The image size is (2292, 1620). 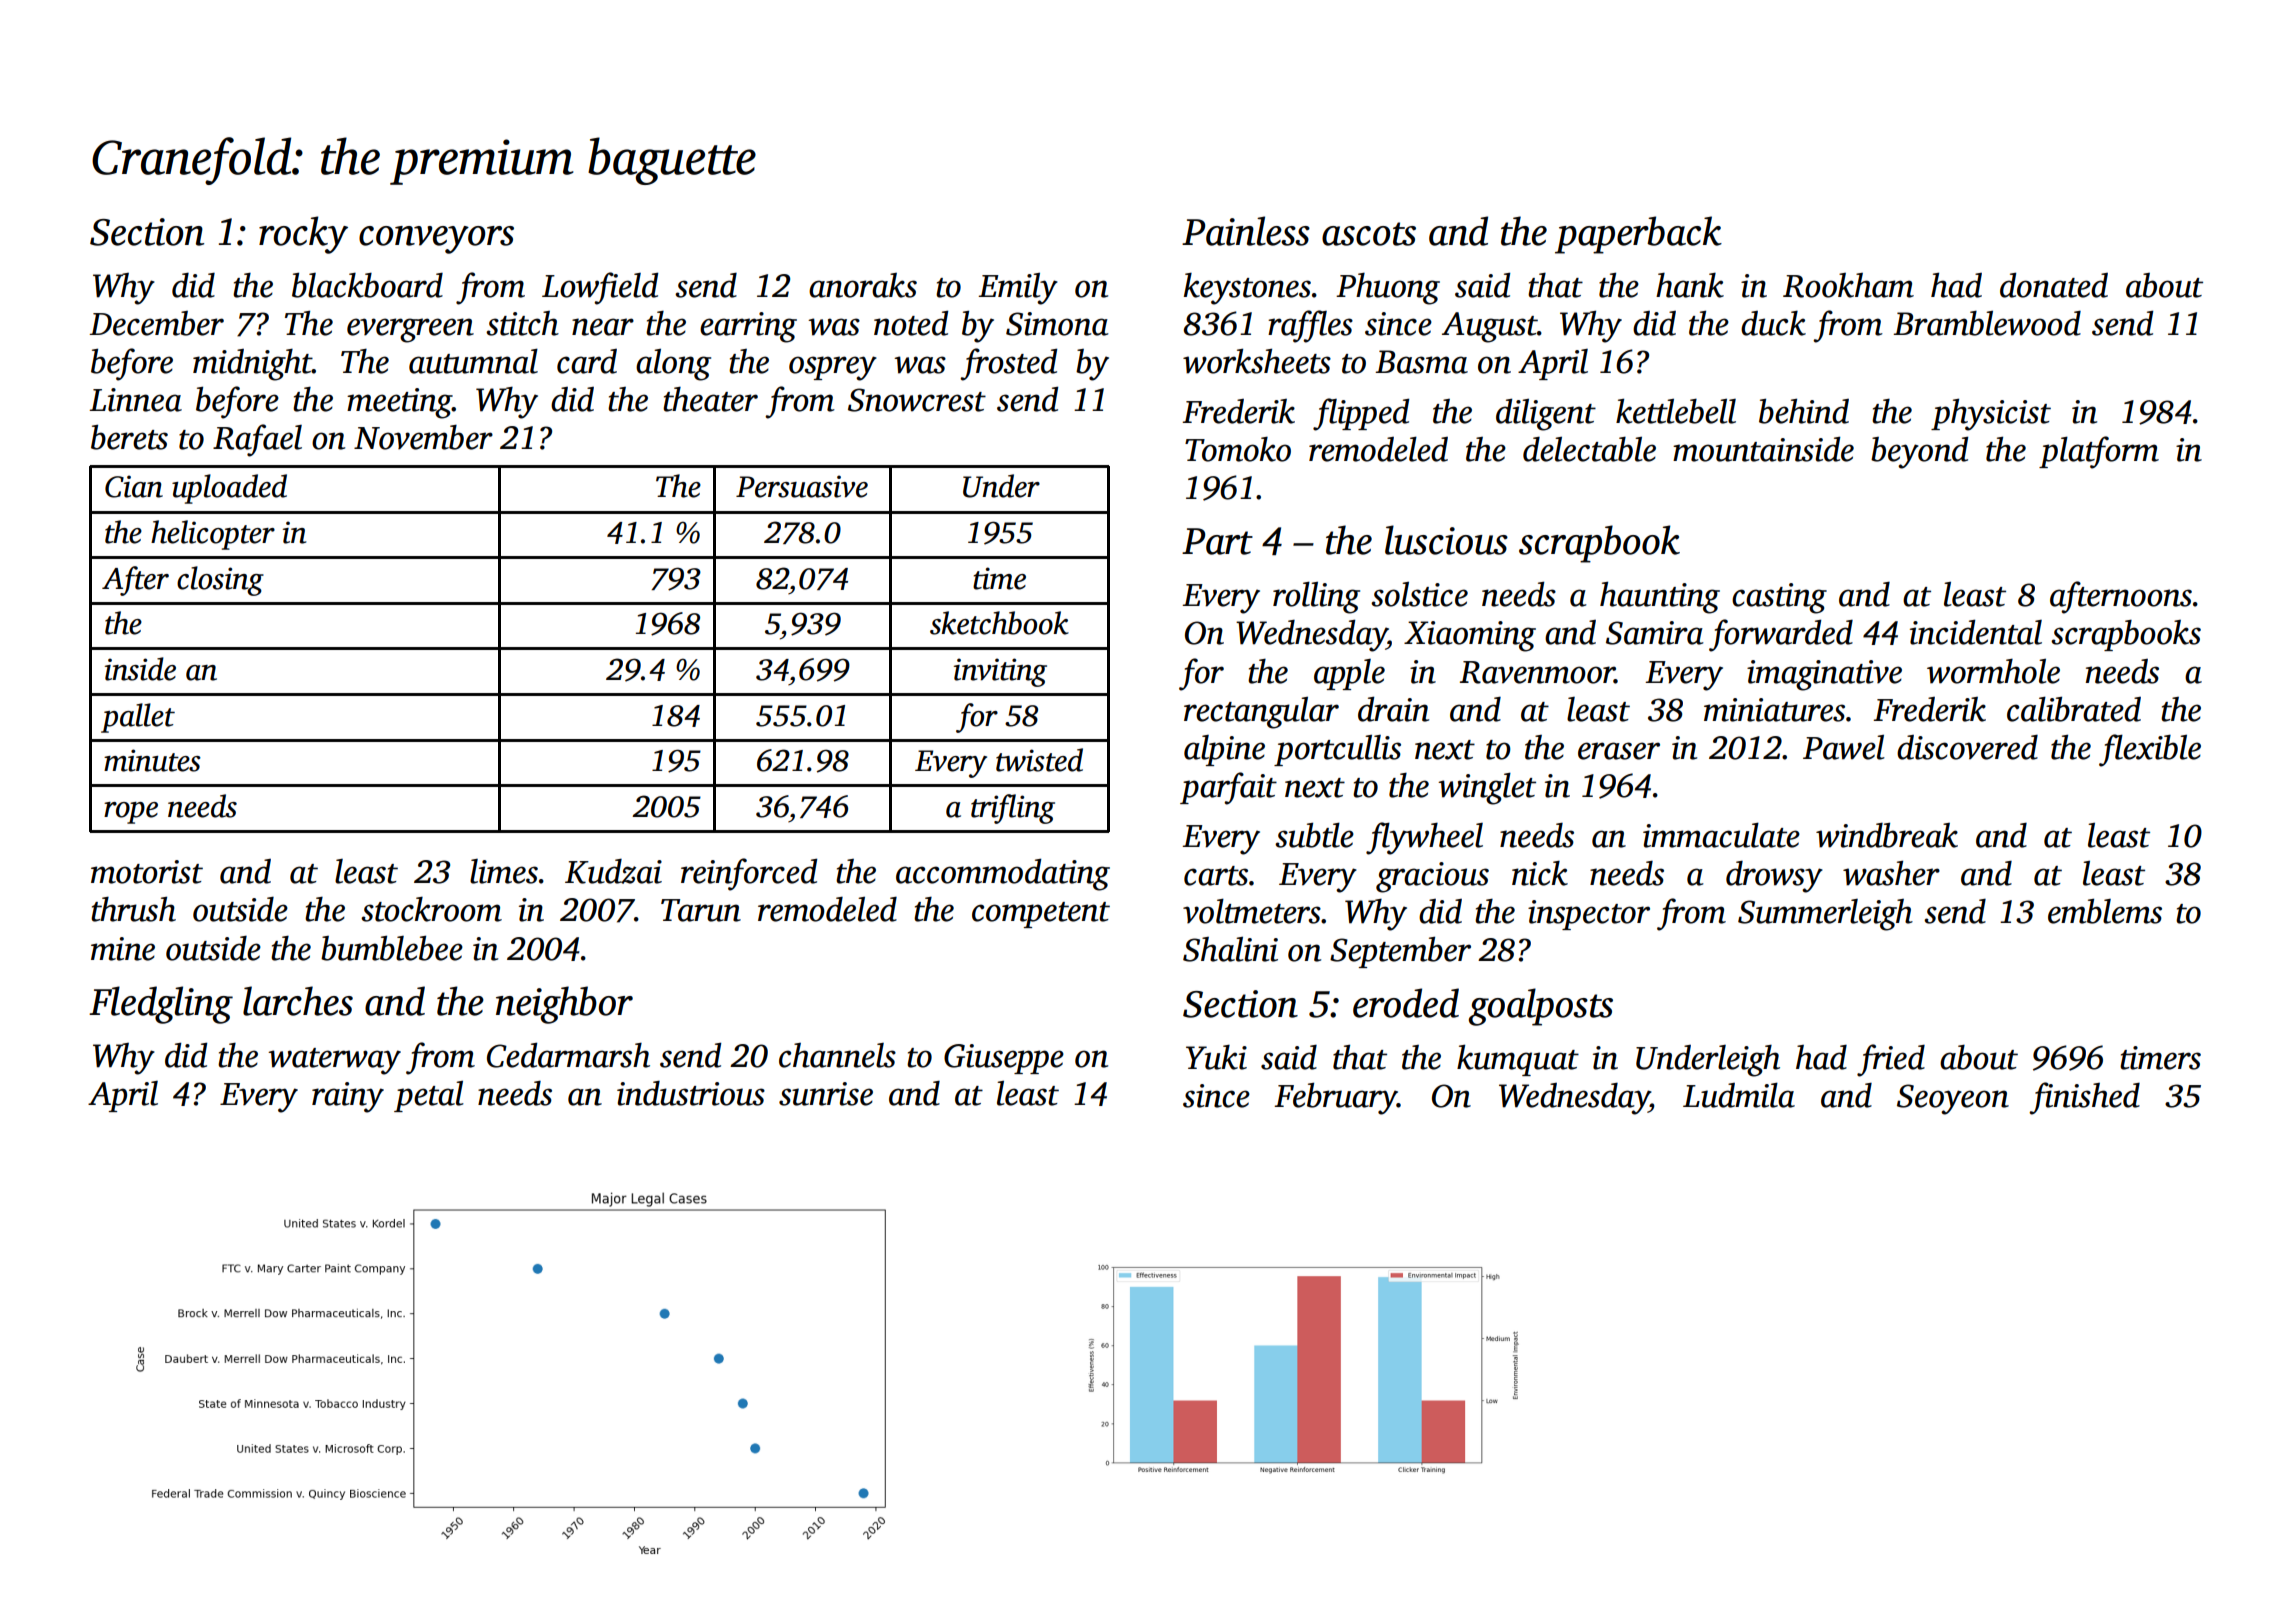 I want to click on sketchbook, so click(x=999, y=623).
